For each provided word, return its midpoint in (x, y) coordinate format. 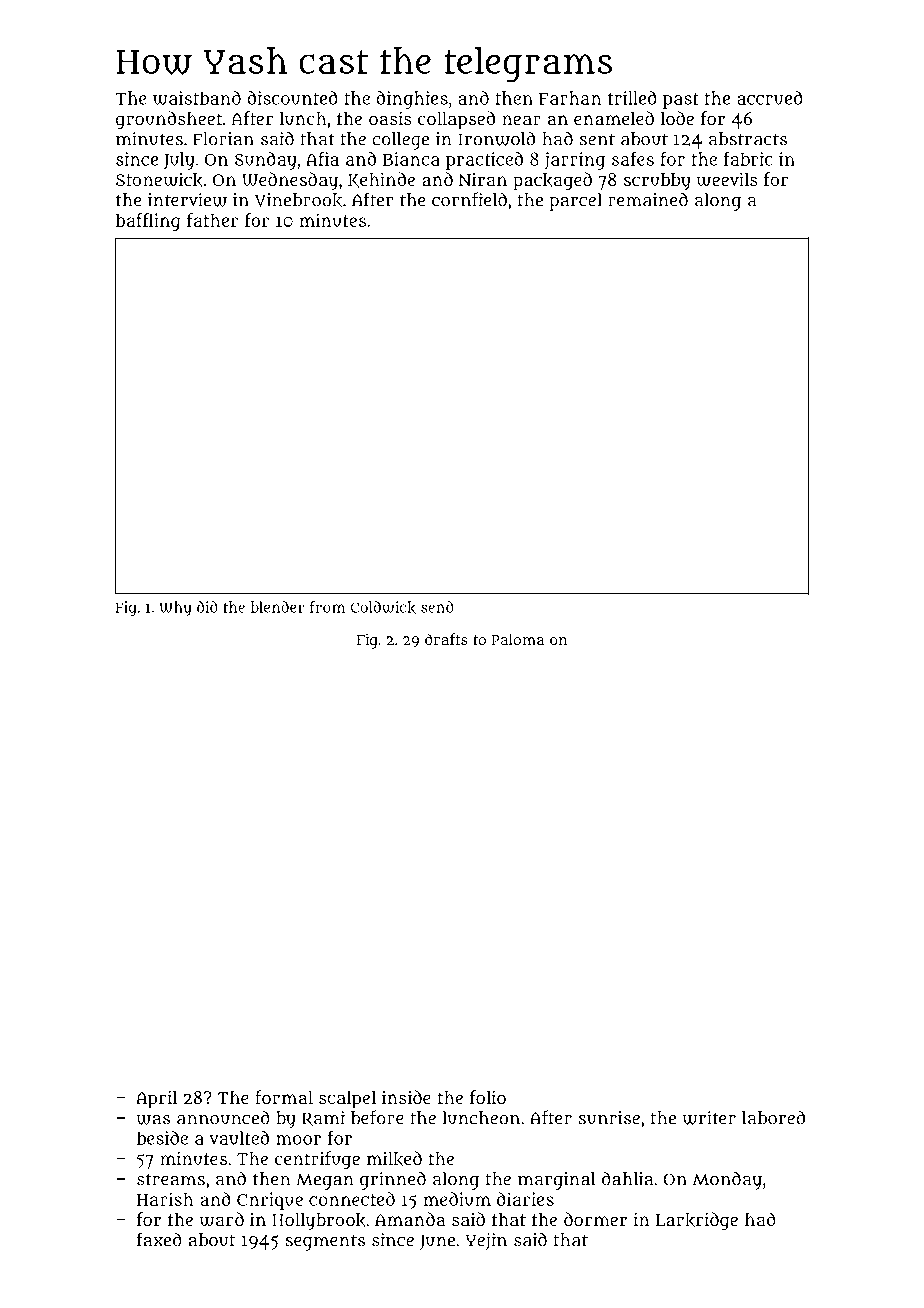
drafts (446, 639)
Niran (483, 179)
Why (175, 608)
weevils (727, 179)
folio (488, 1097)
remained (648, 199)
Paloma (518, 639)
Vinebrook (299, 200)
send (437, 607)
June (437, 1242)
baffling (148, 222)
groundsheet (169, 120)
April (156, 1099)
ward (222, 1219)
